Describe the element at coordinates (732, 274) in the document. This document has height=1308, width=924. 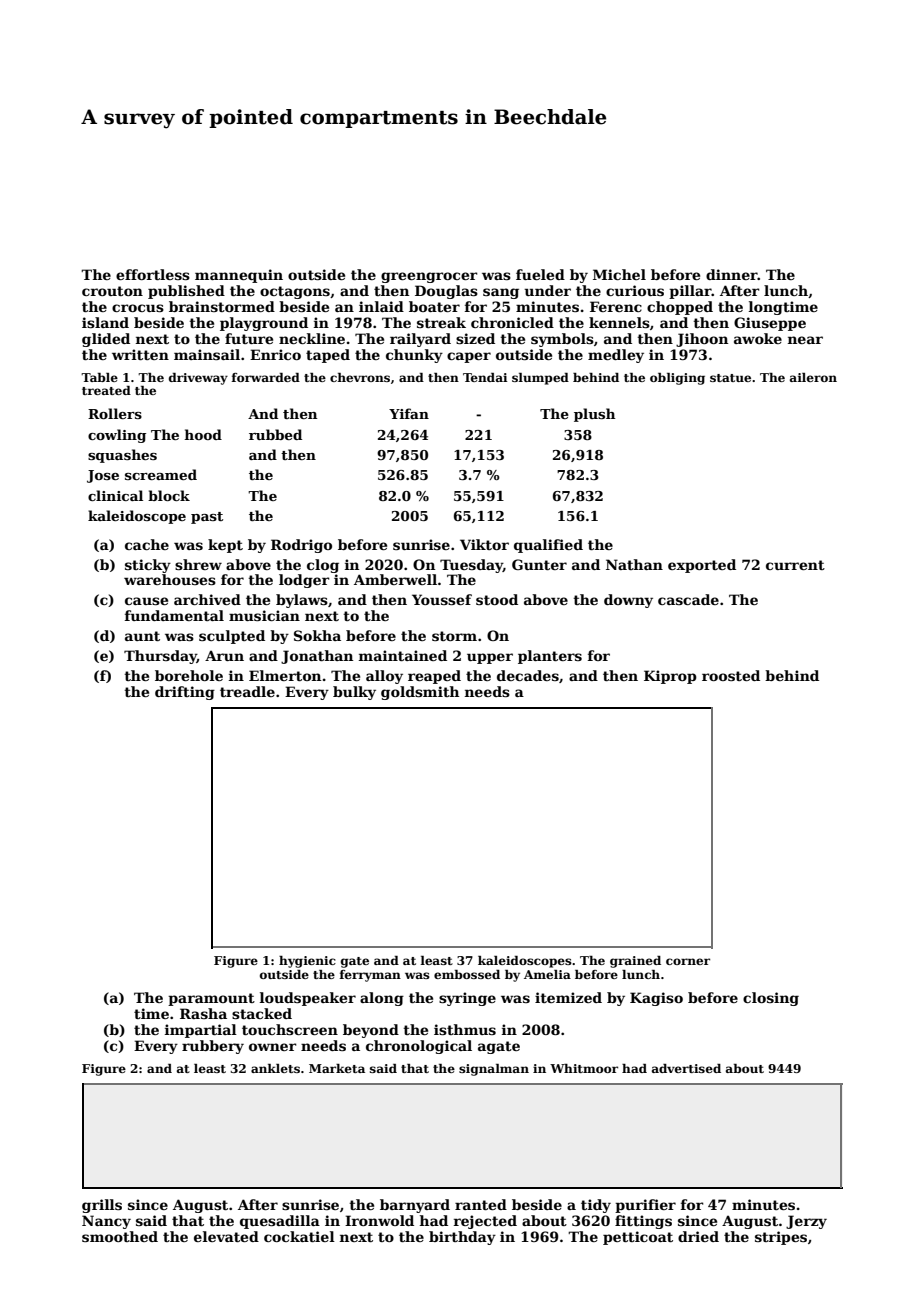
I see `dinner` at that location.
